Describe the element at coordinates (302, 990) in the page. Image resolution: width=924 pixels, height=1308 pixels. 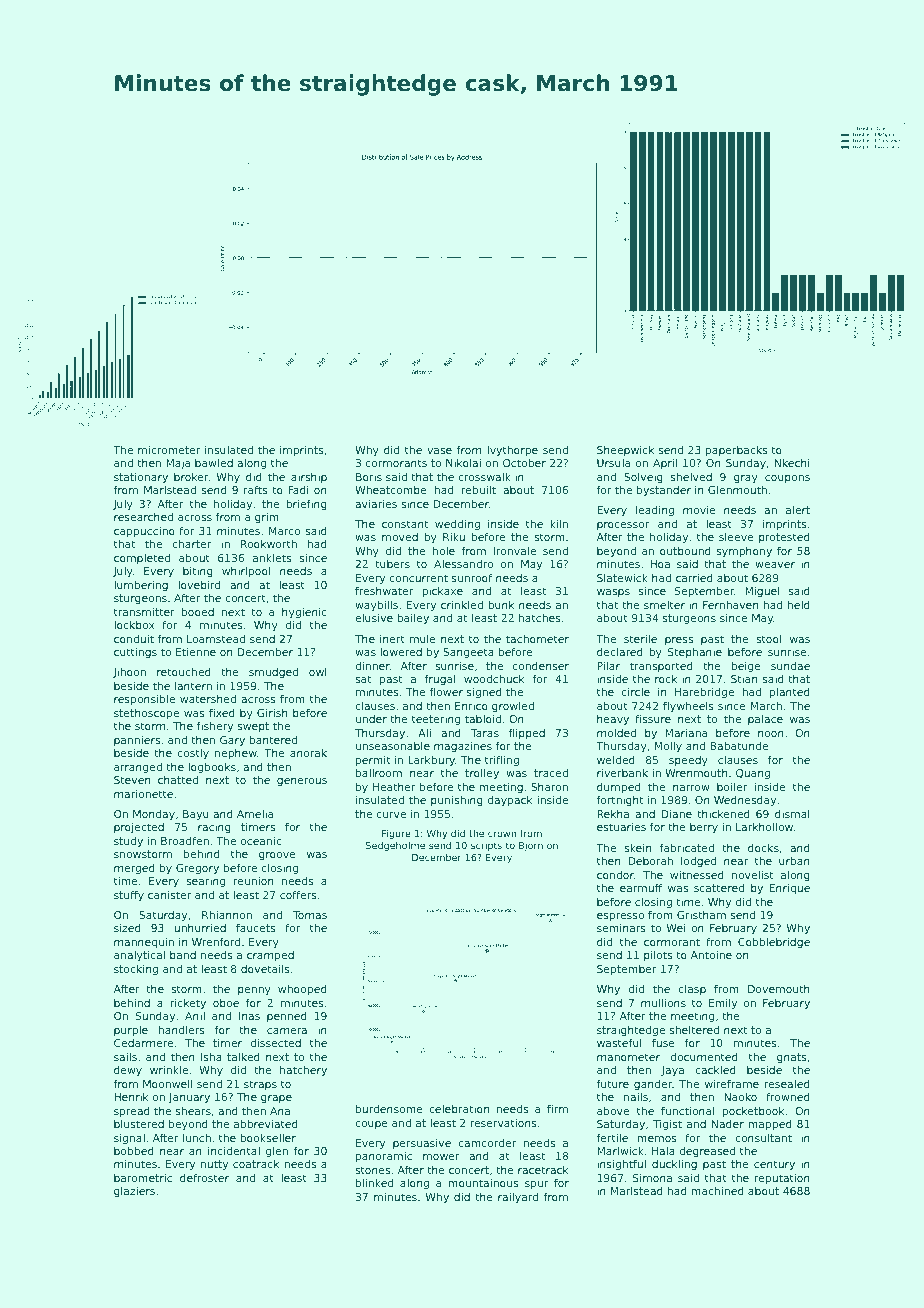
I see `whooped` at that location.
